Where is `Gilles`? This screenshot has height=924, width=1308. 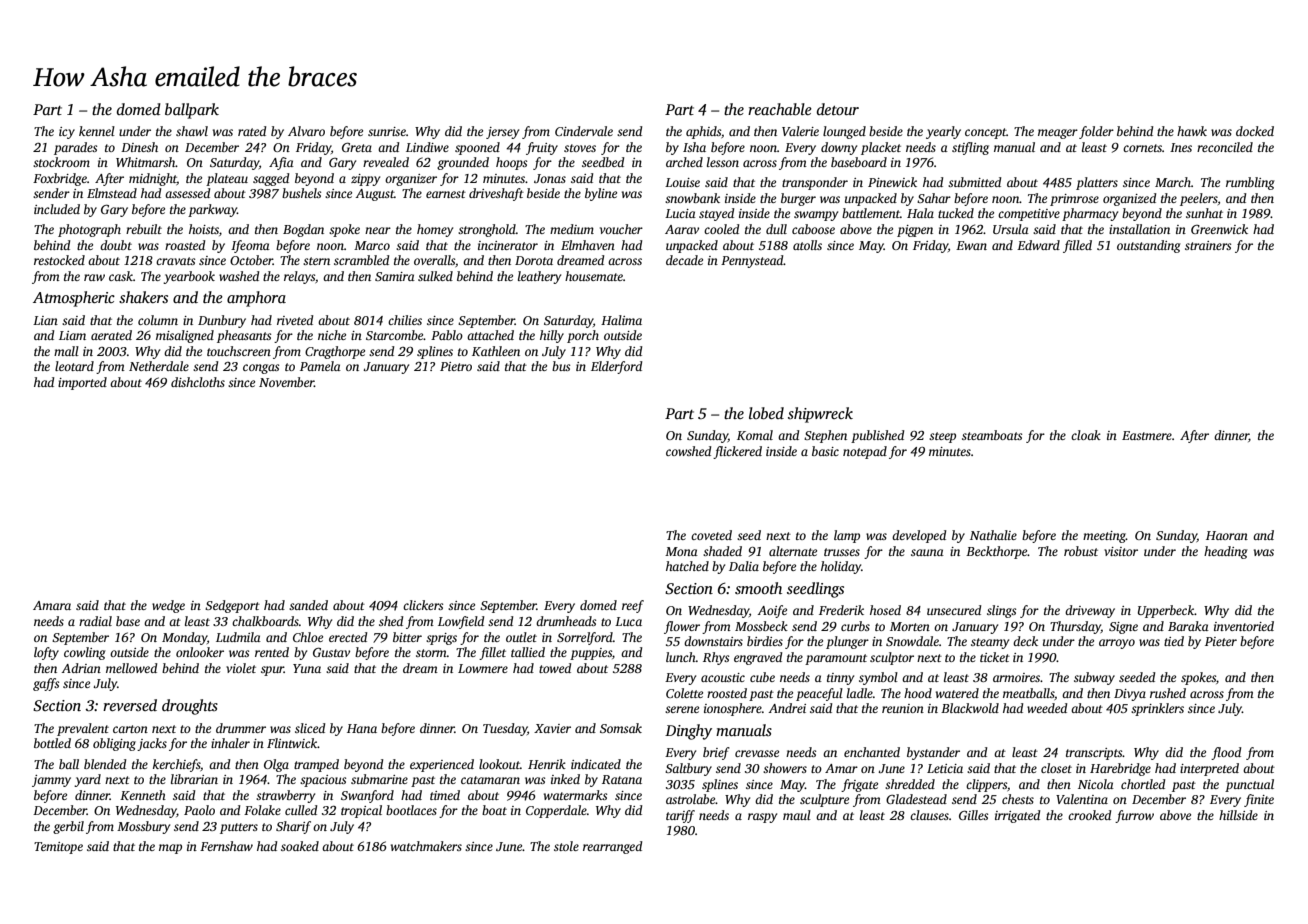
Gilles is located at coordinates (973, 815).
